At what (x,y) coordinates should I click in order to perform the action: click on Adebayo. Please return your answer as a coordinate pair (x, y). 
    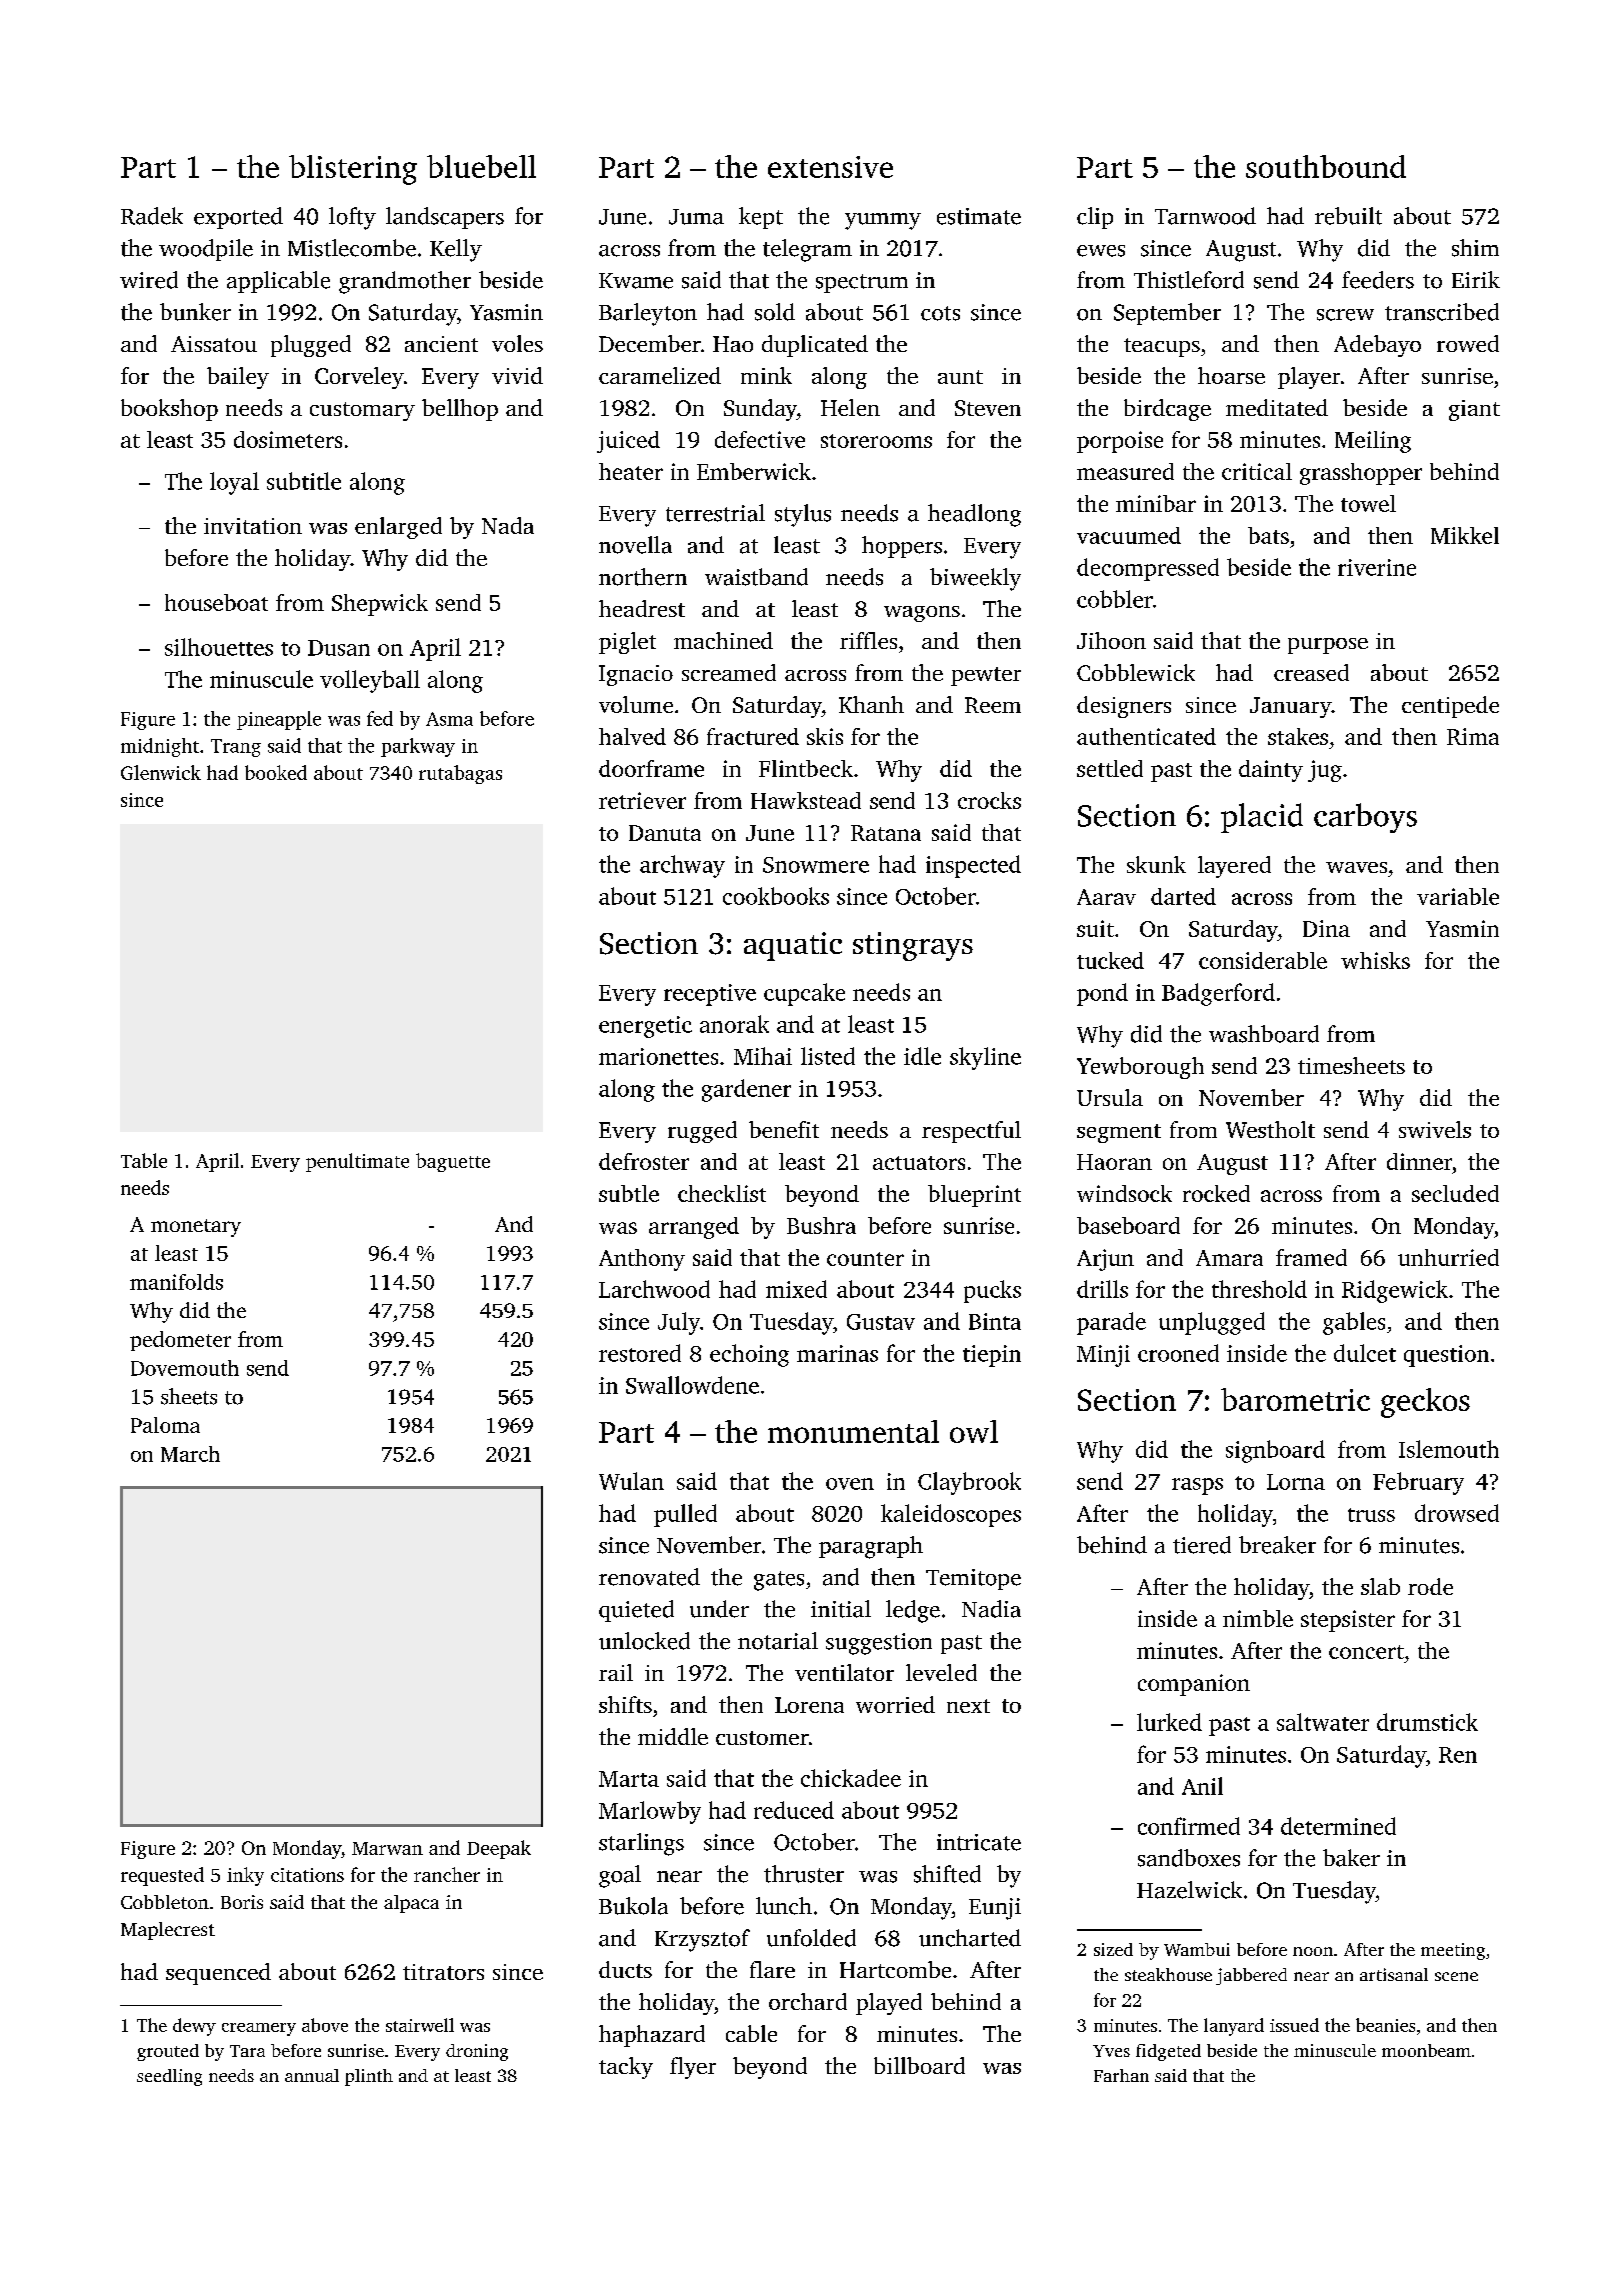
    Looking at the image, I should click on (1377, 346).
